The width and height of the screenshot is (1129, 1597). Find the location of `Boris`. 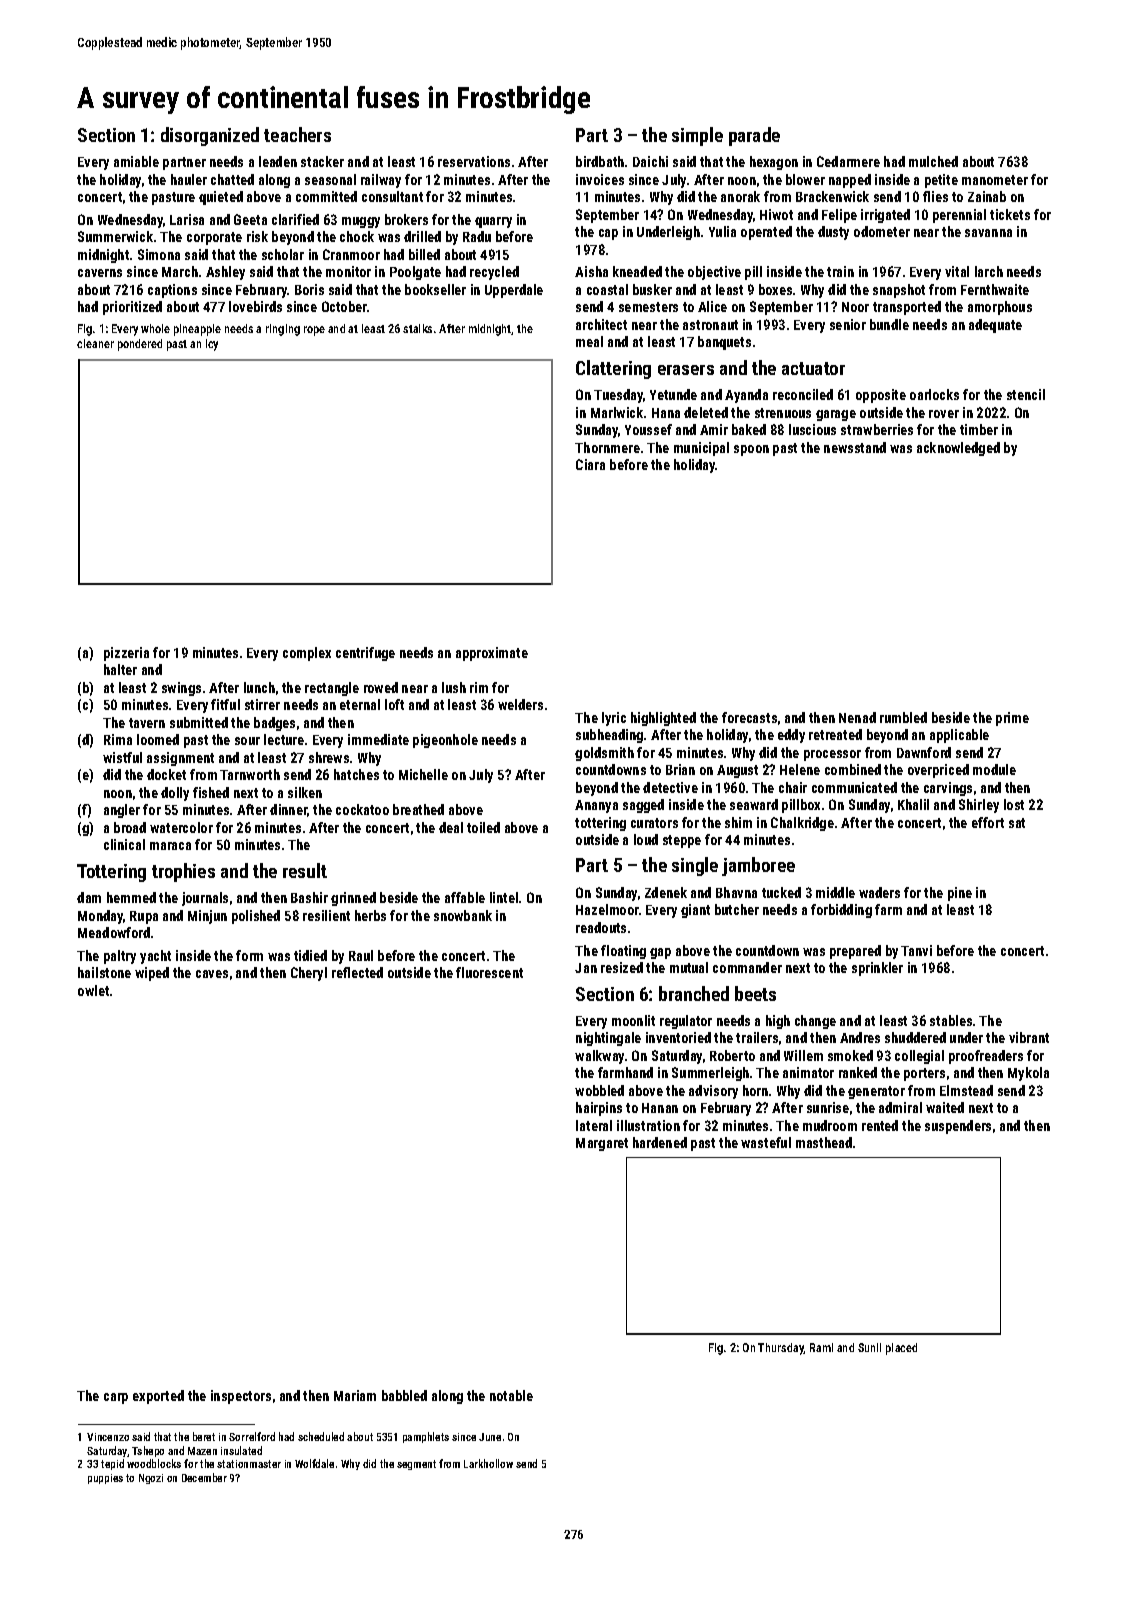

Boris is located at coordinates (309, 289).
